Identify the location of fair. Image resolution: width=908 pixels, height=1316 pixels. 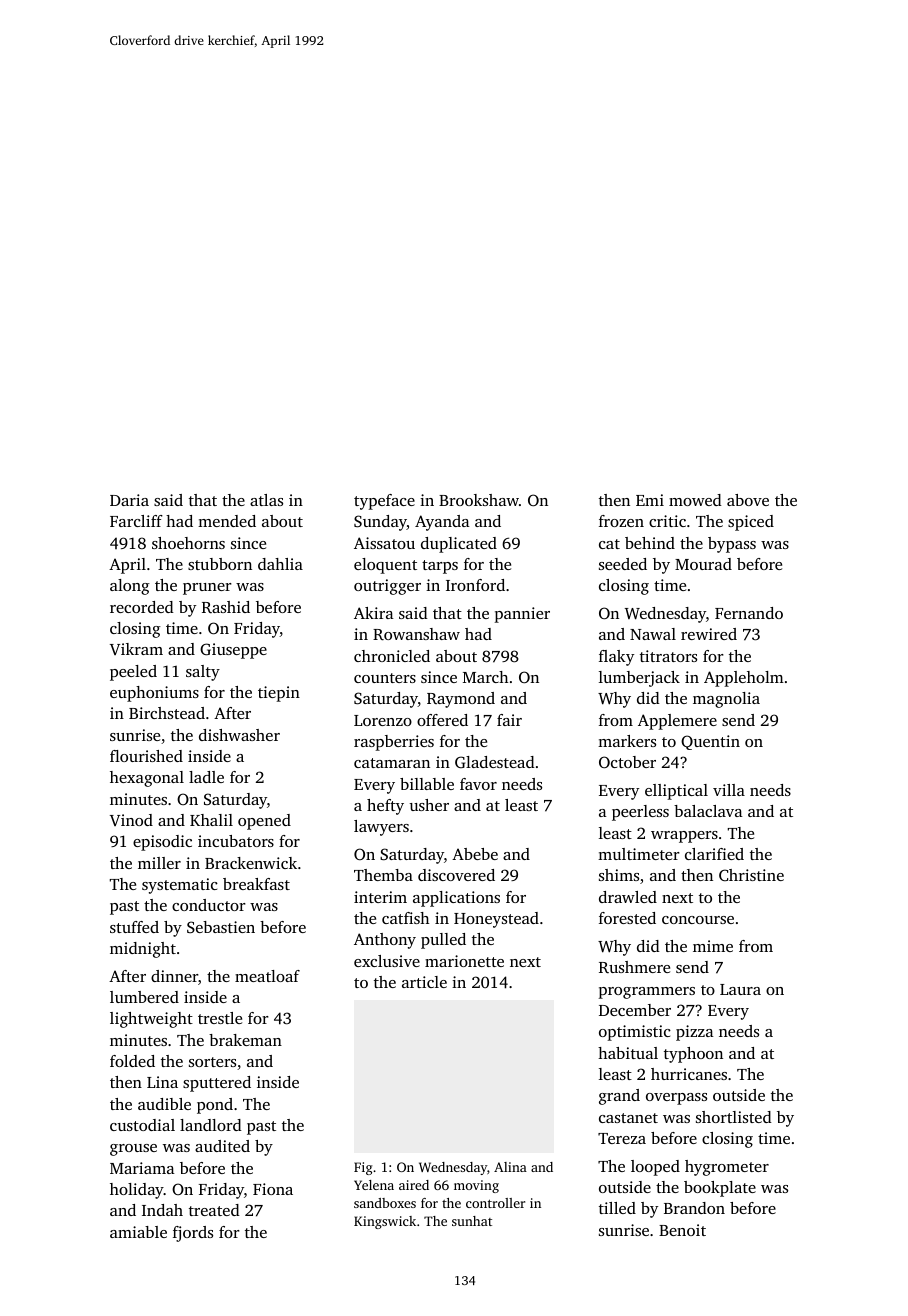
(509, 720).
